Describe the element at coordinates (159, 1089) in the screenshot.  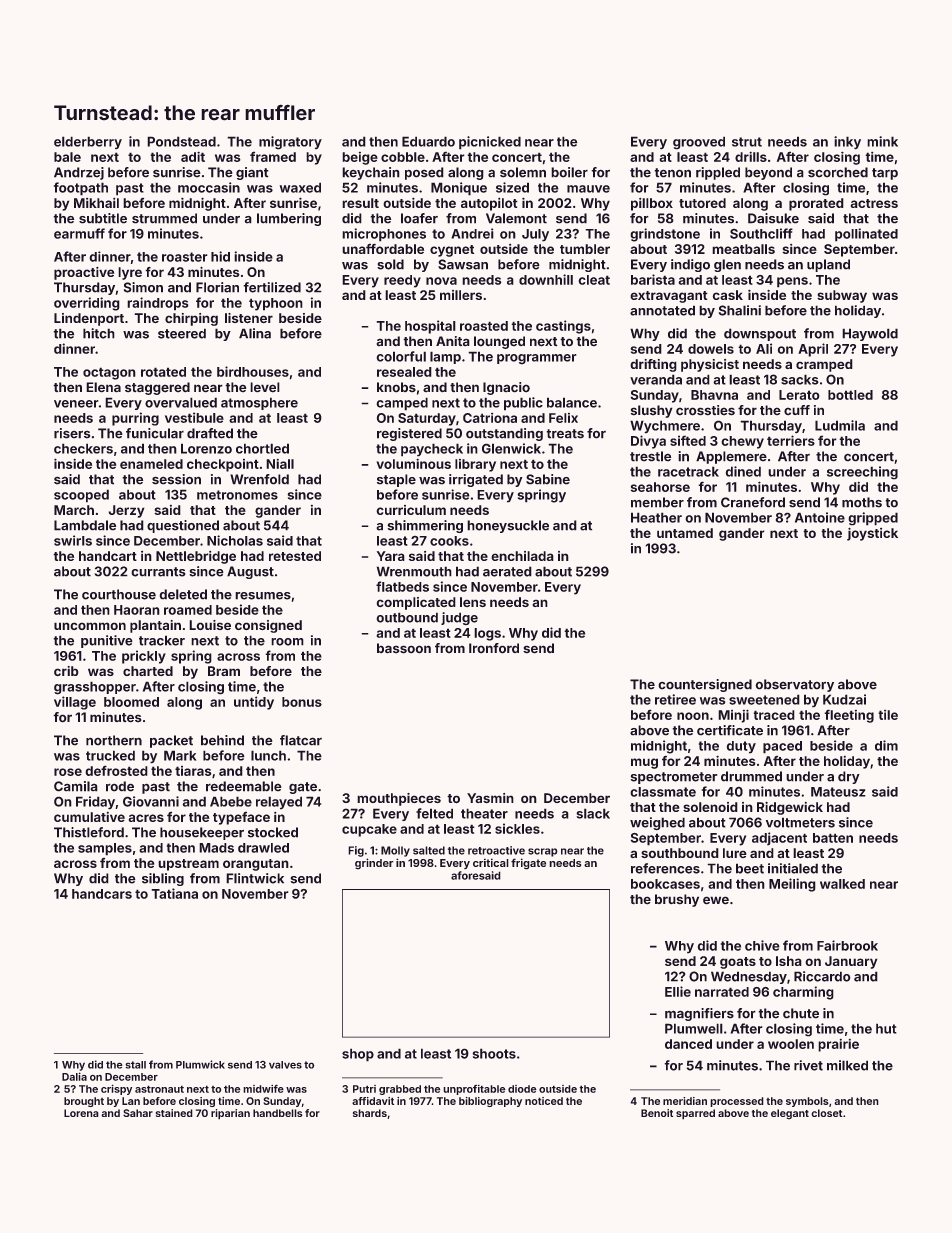
I see `astronaut` at that location.
